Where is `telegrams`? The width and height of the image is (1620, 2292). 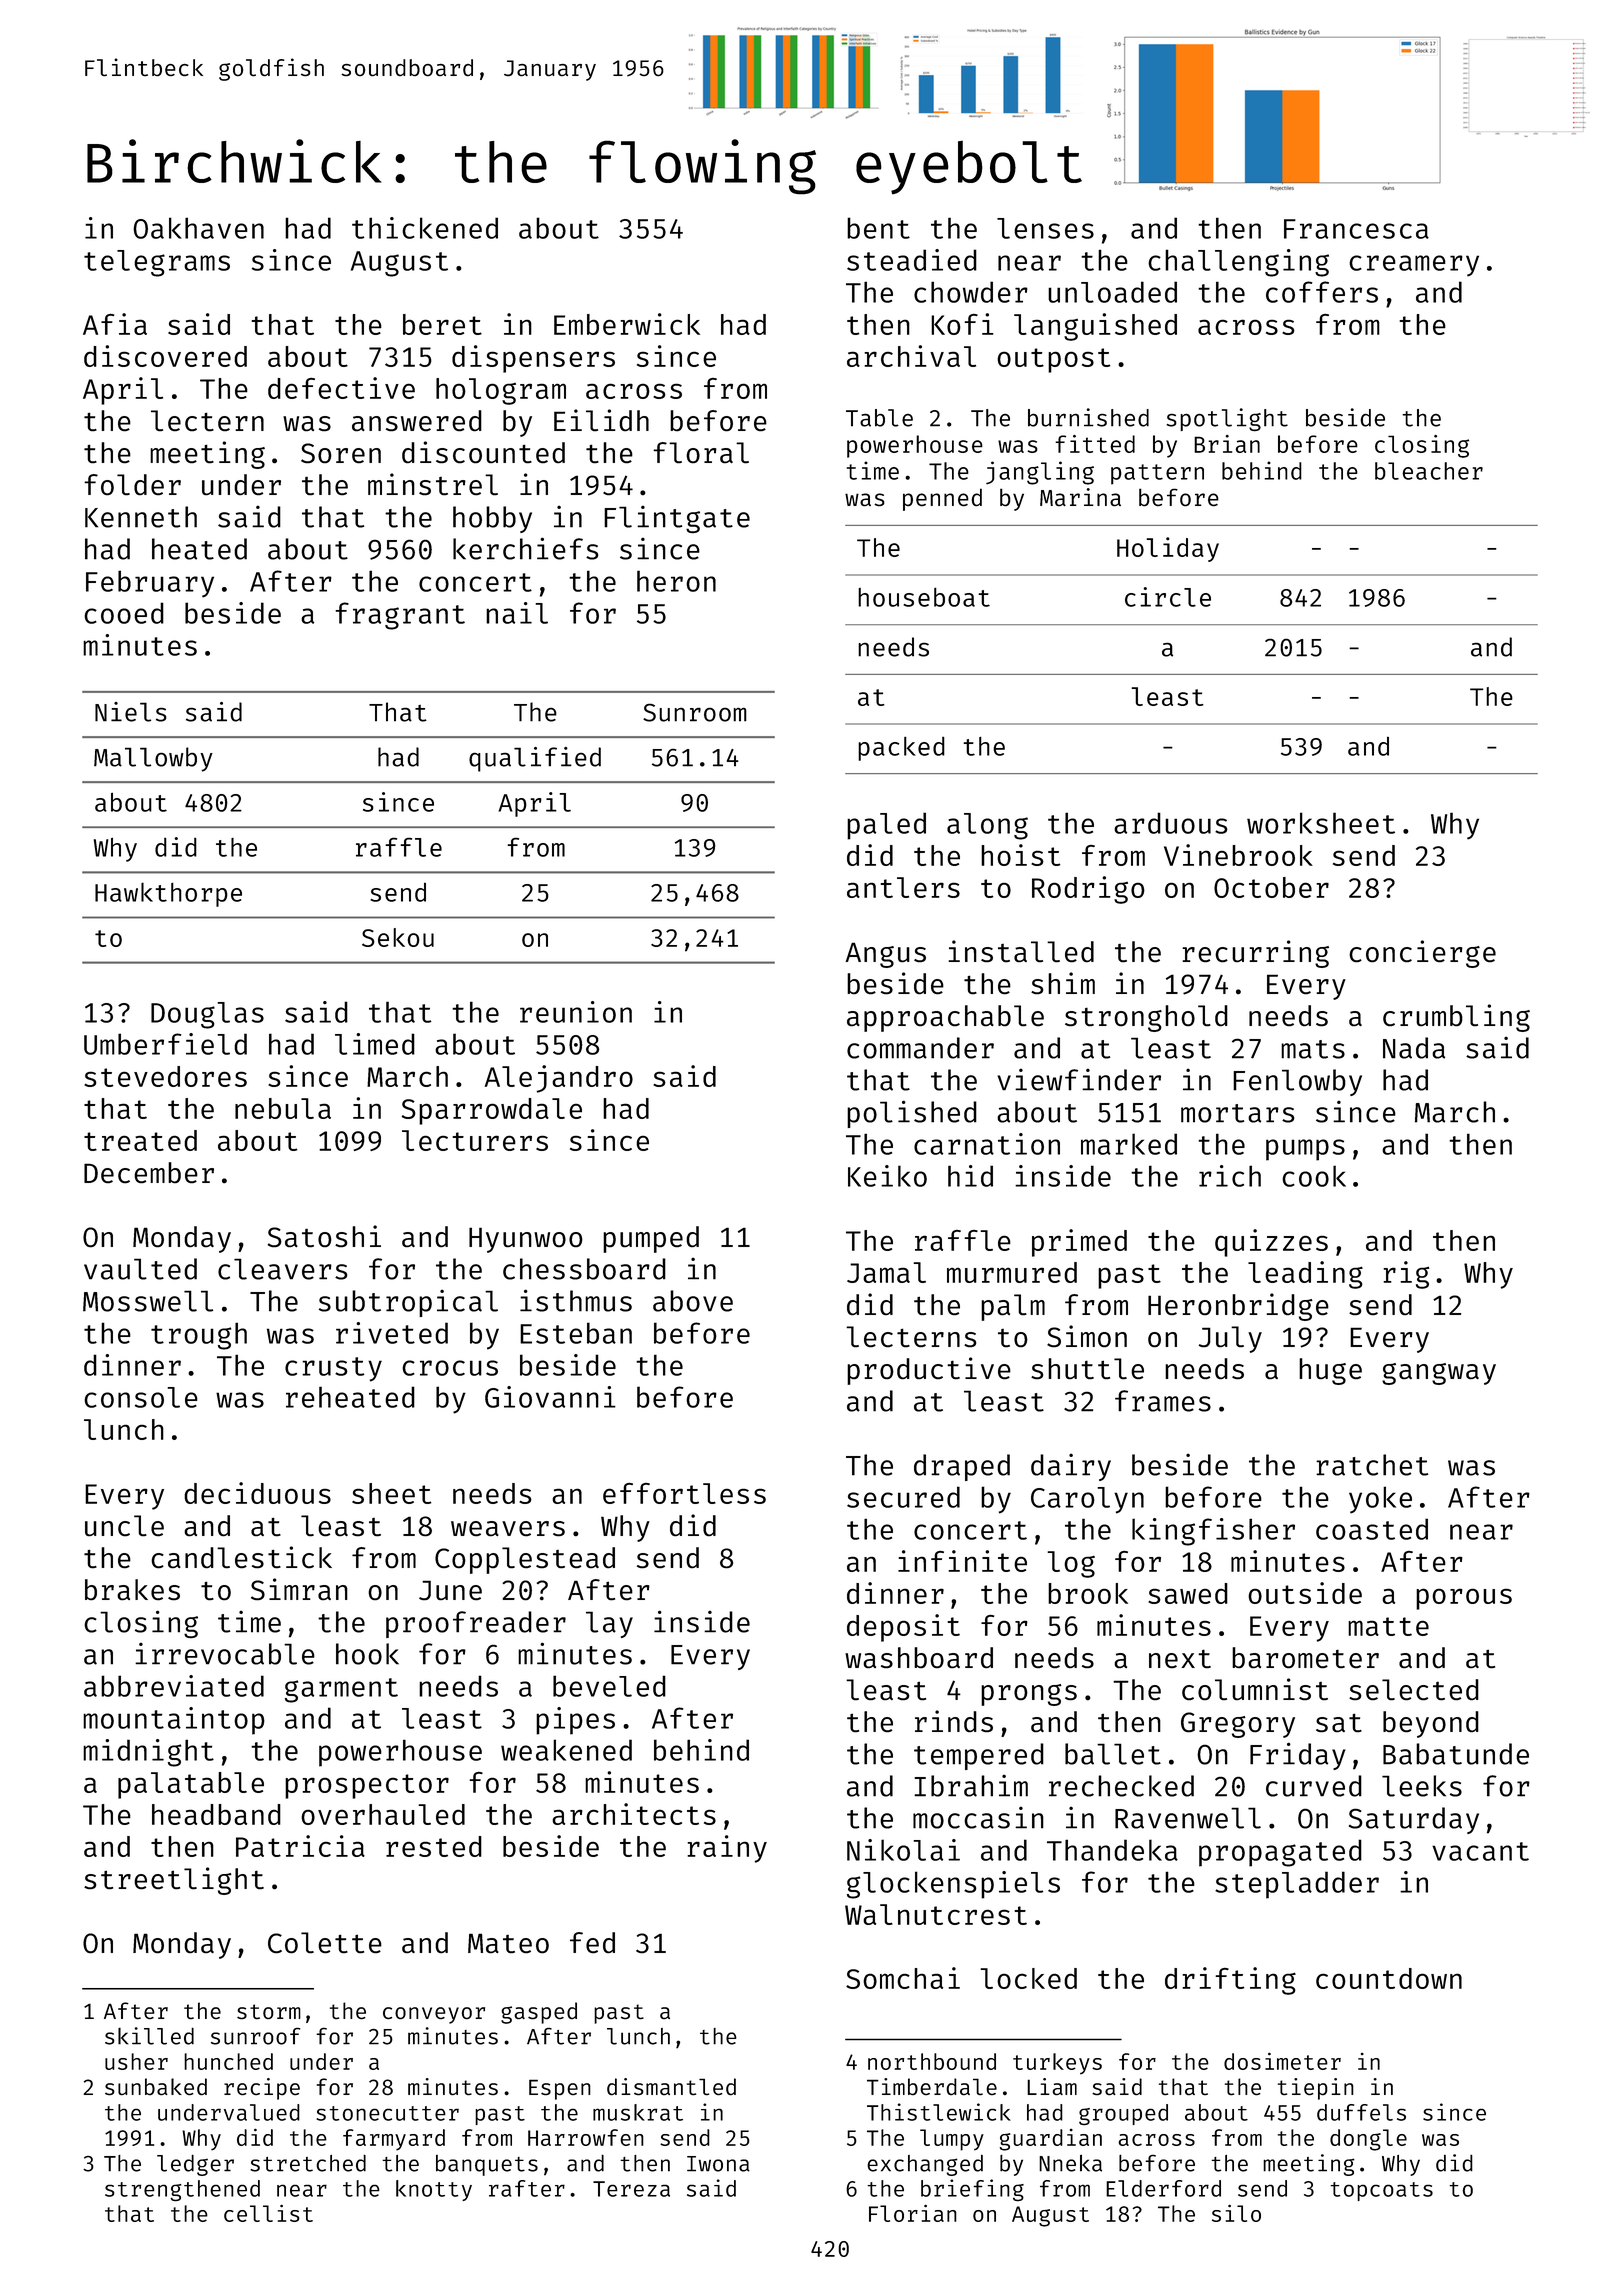
telegrams is located at coordinates (157, 263).
